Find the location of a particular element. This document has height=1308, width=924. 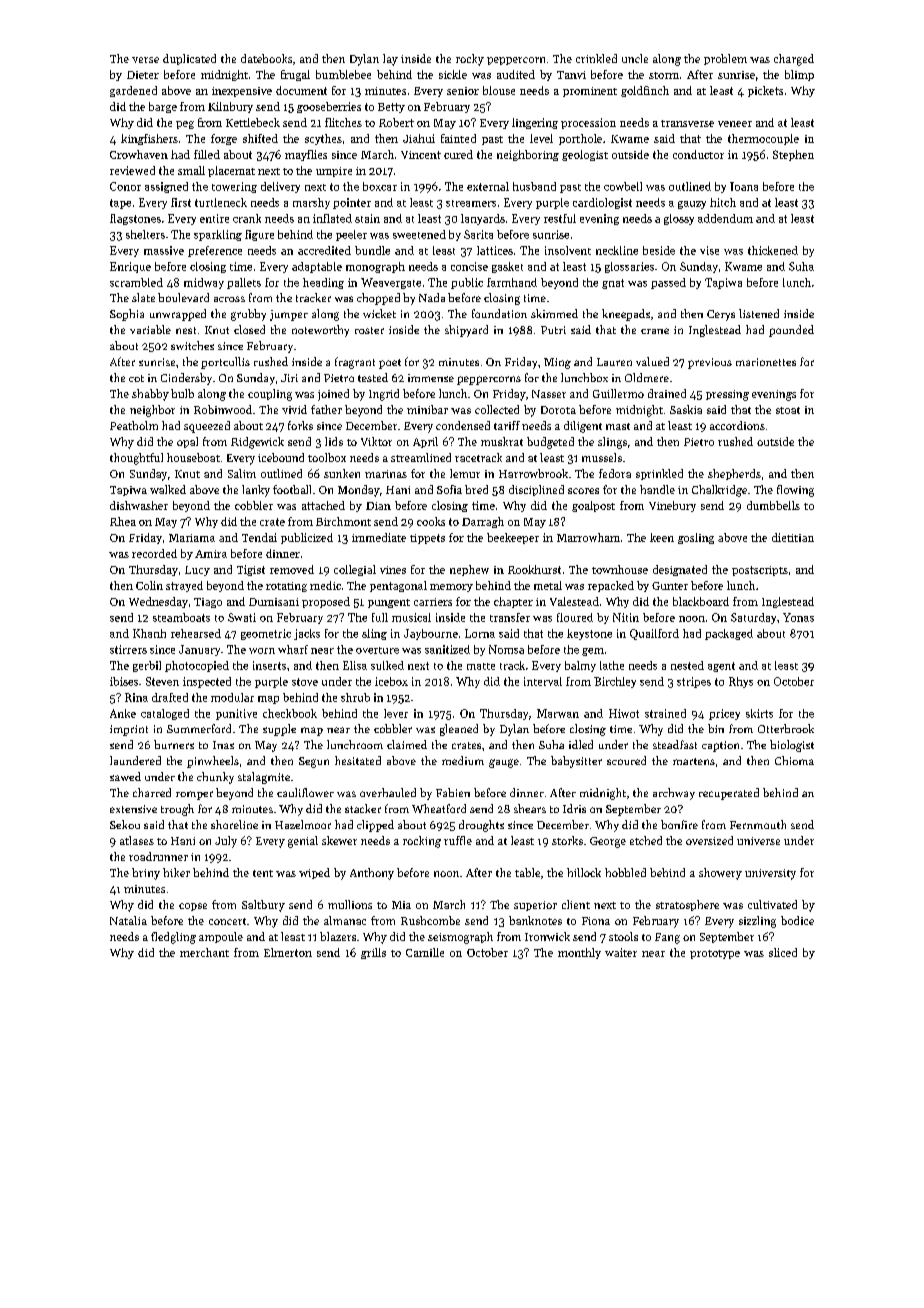

duplicated is located at coordinates (189, 59).
